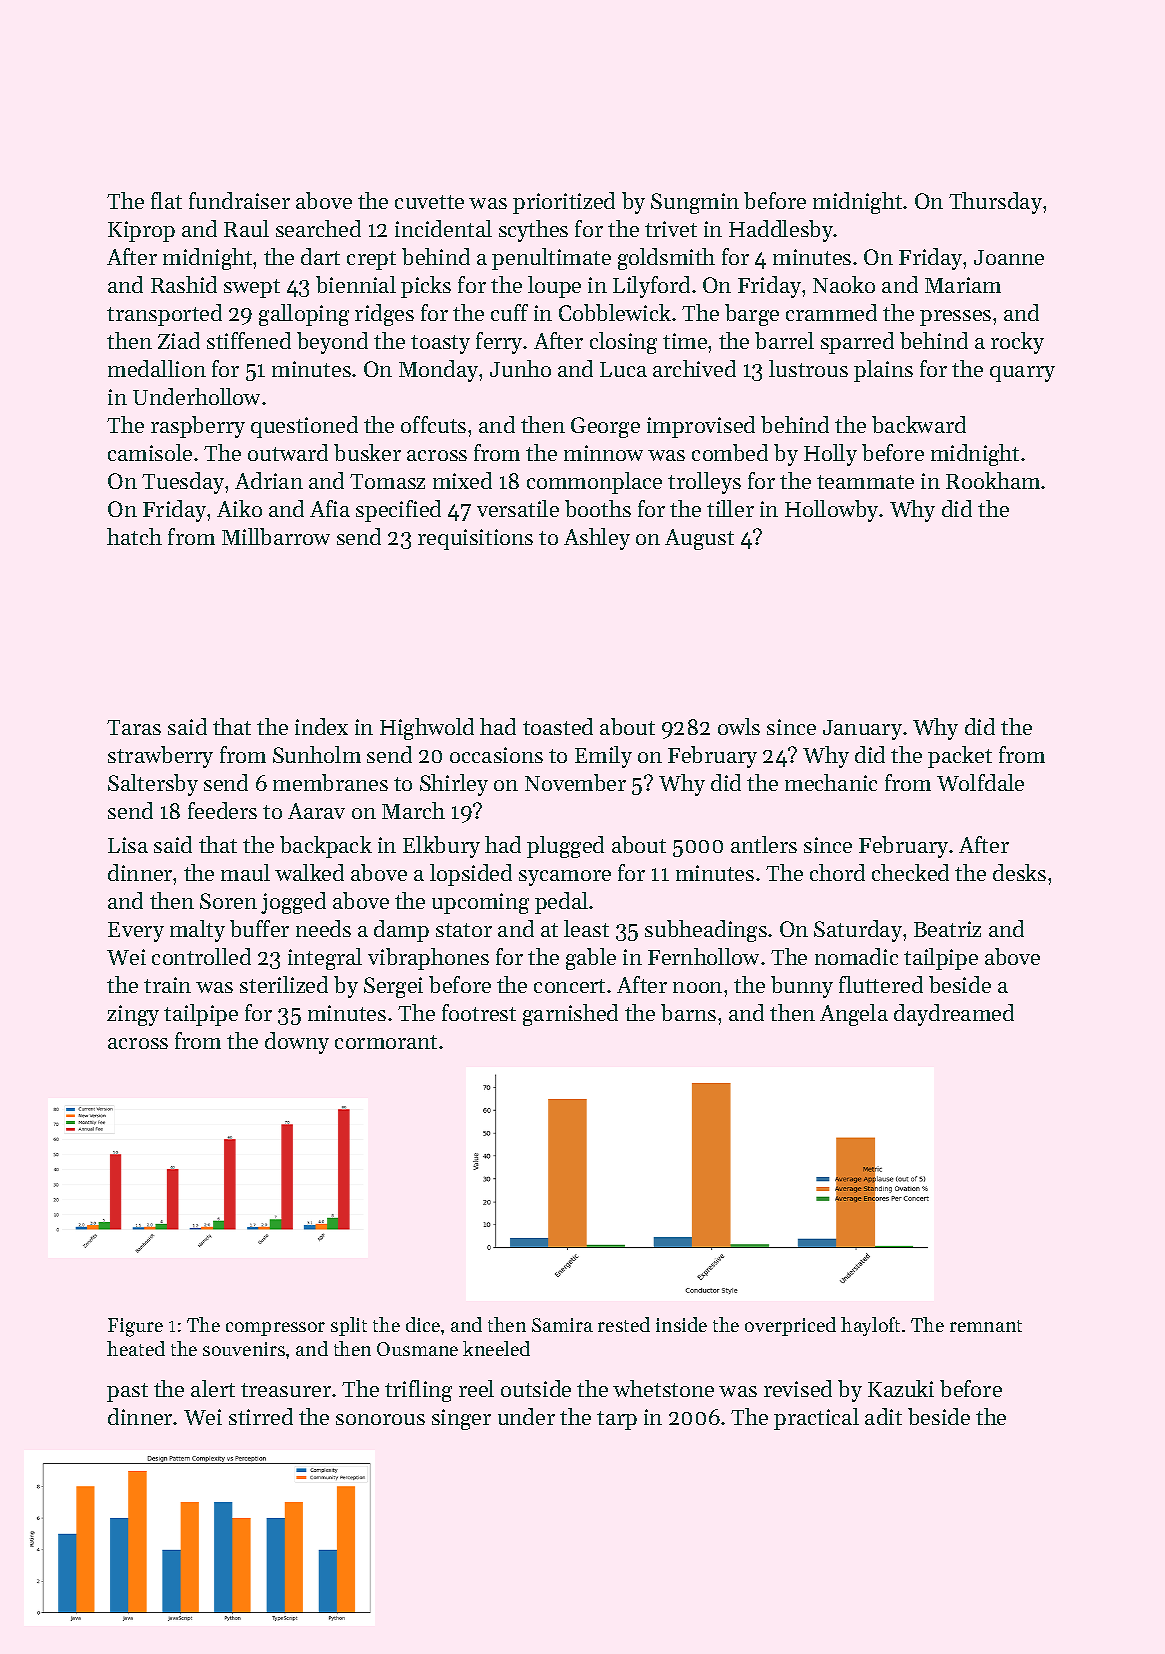  I want to click on rested, so click(624, 1324).
